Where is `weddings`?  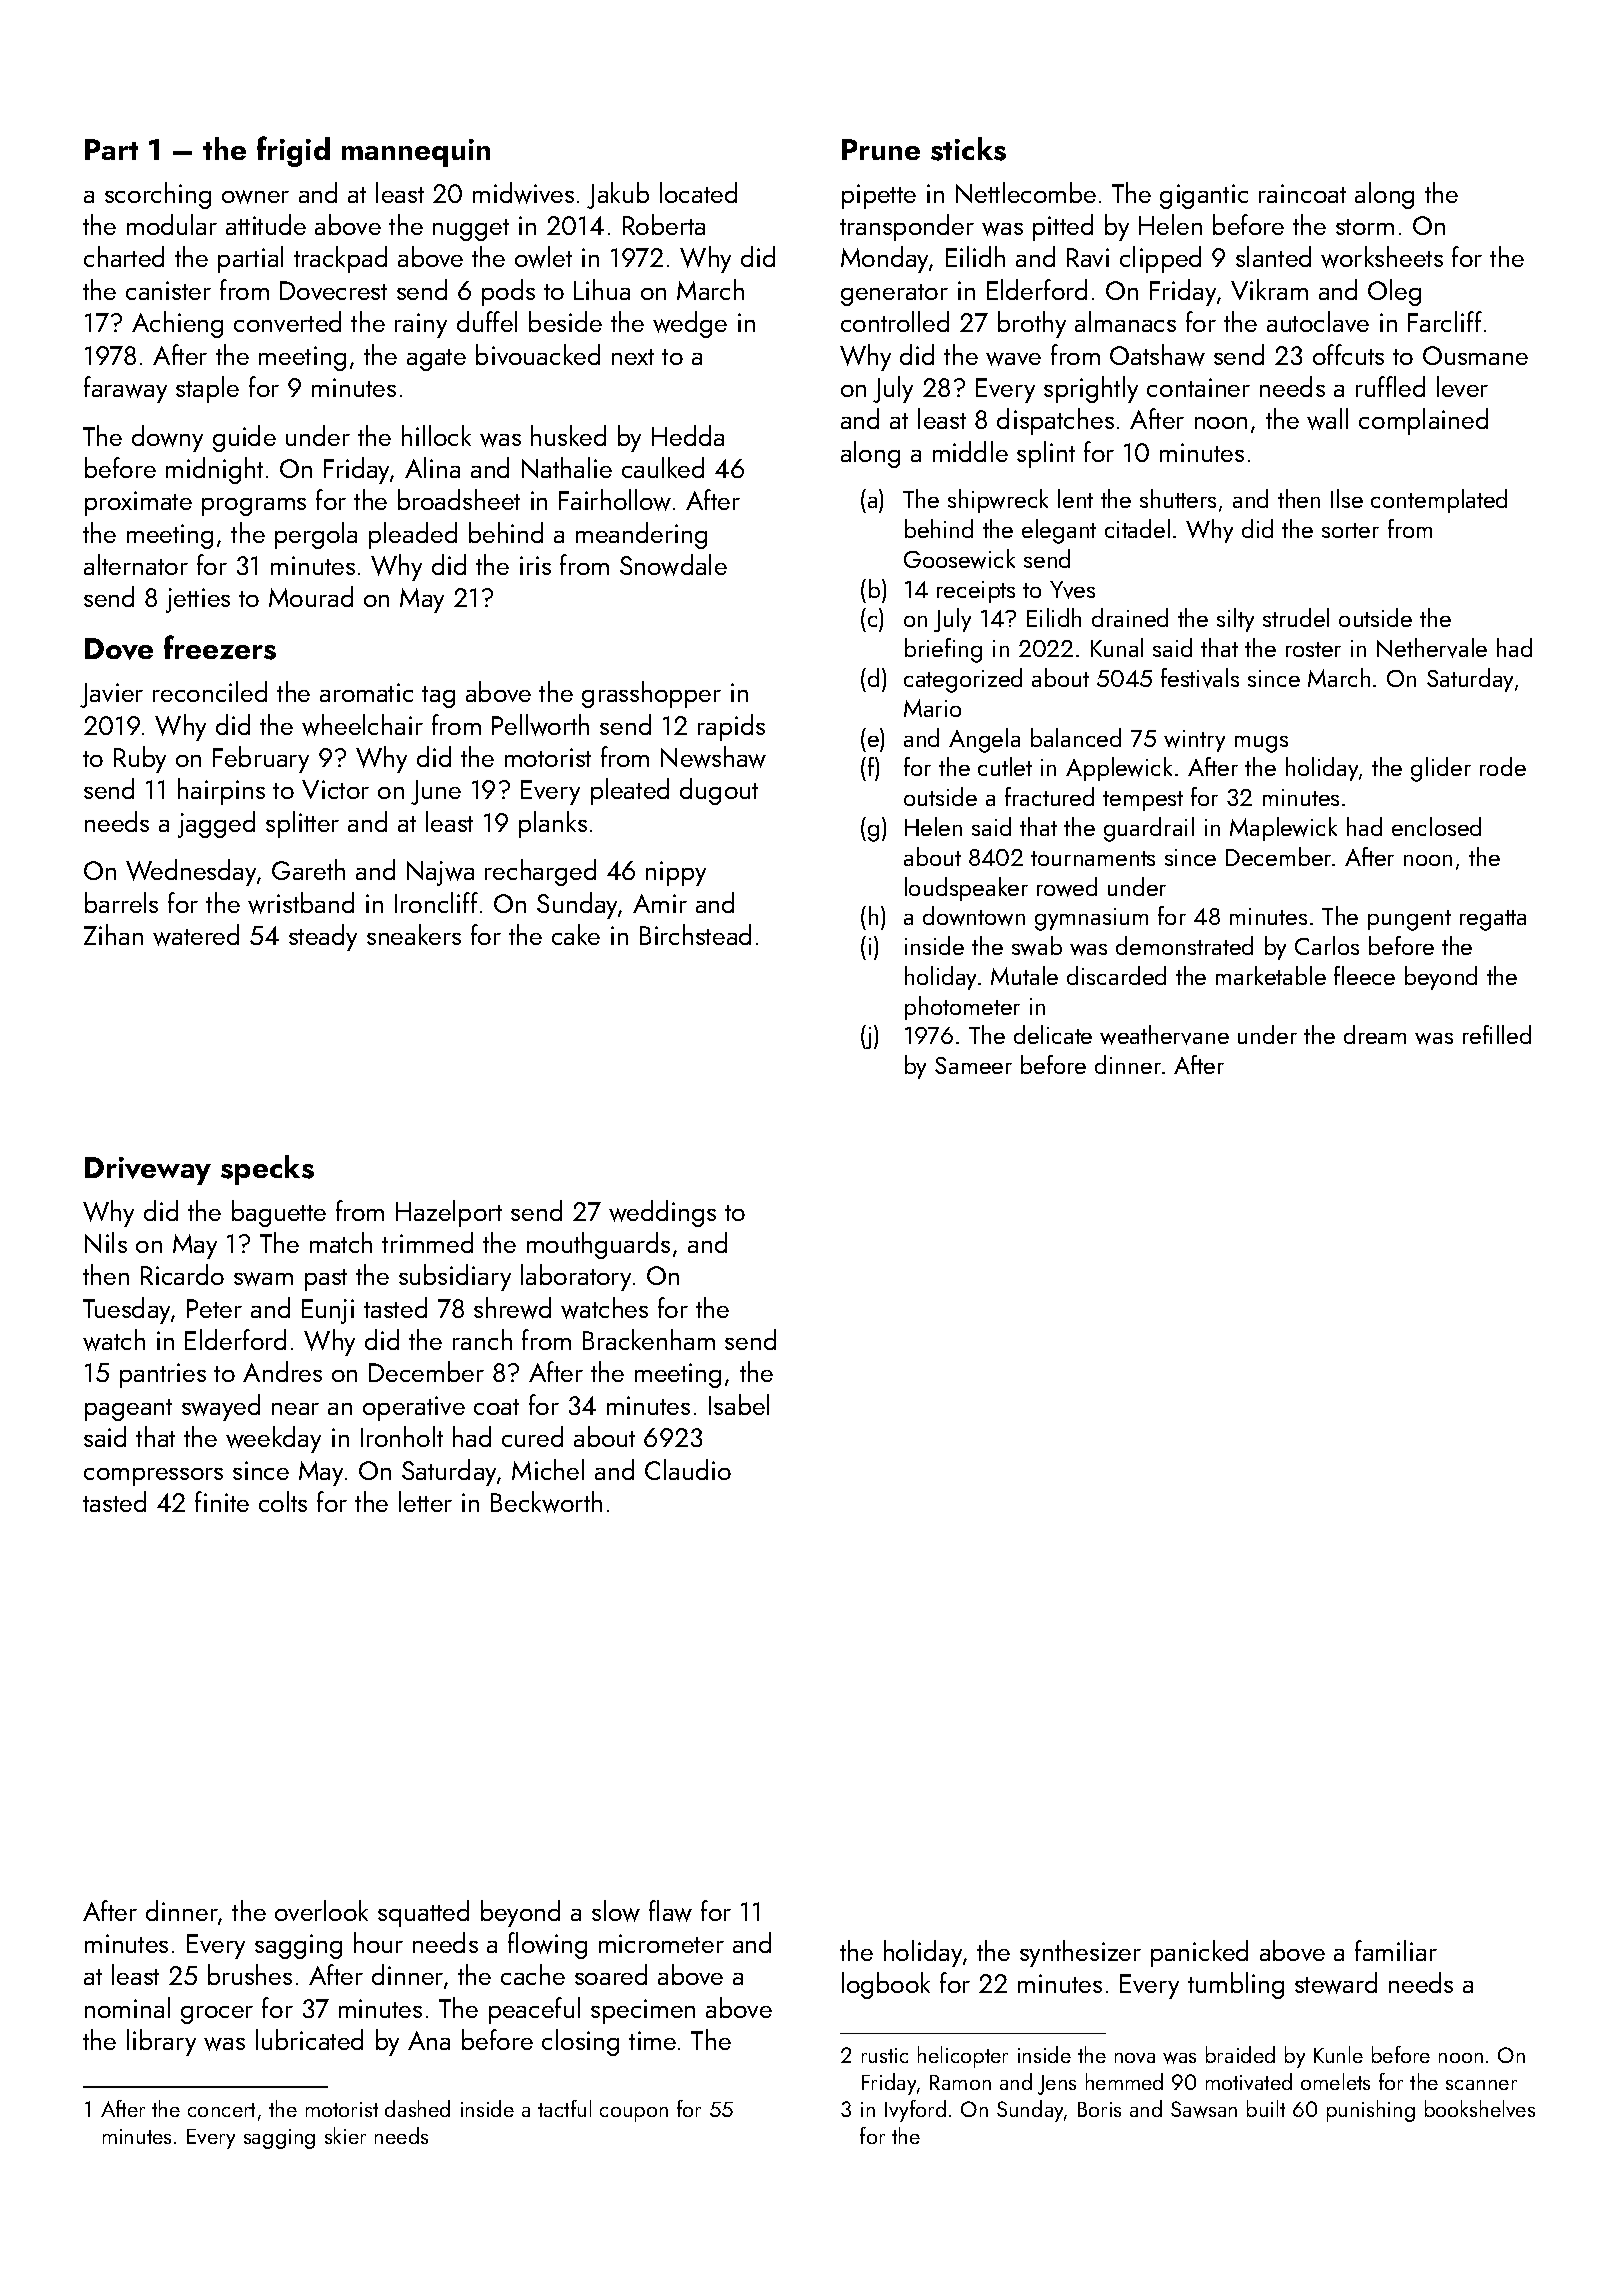
weddings is located at coordinates (662, 1213).
